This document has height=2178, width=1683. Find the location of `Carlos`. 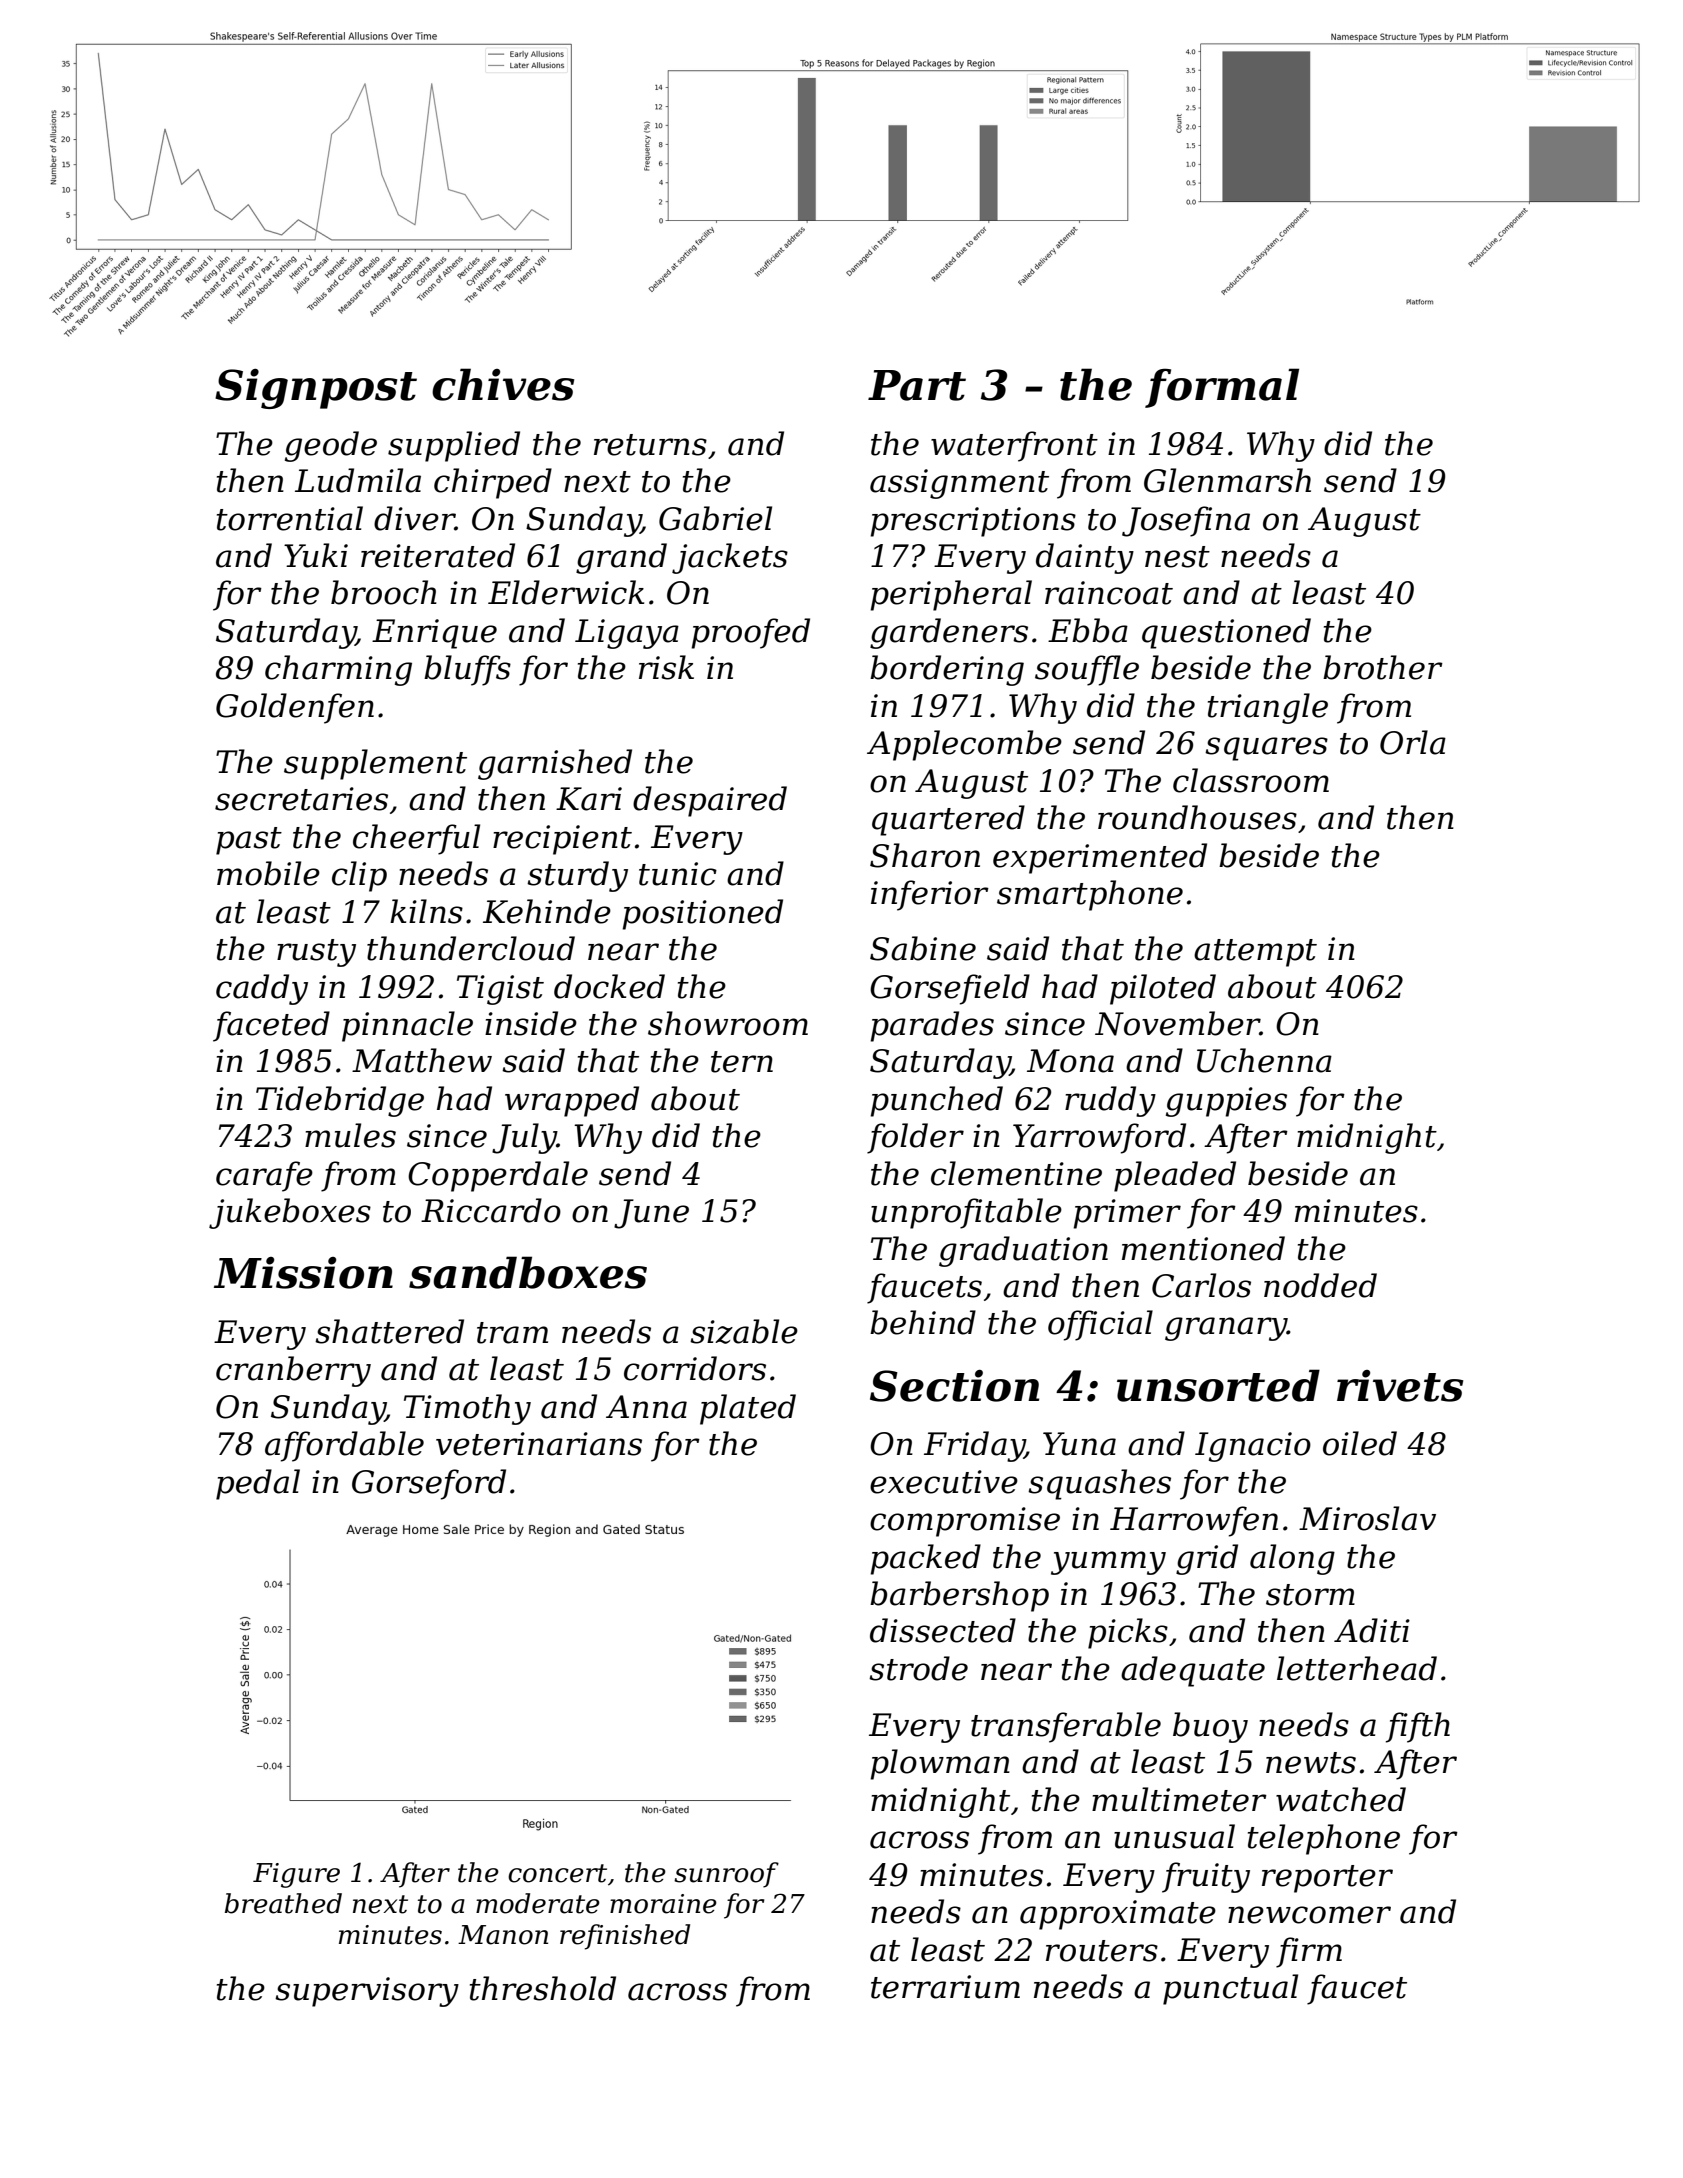

Carlos is located at coordinates (1201, 1285).
